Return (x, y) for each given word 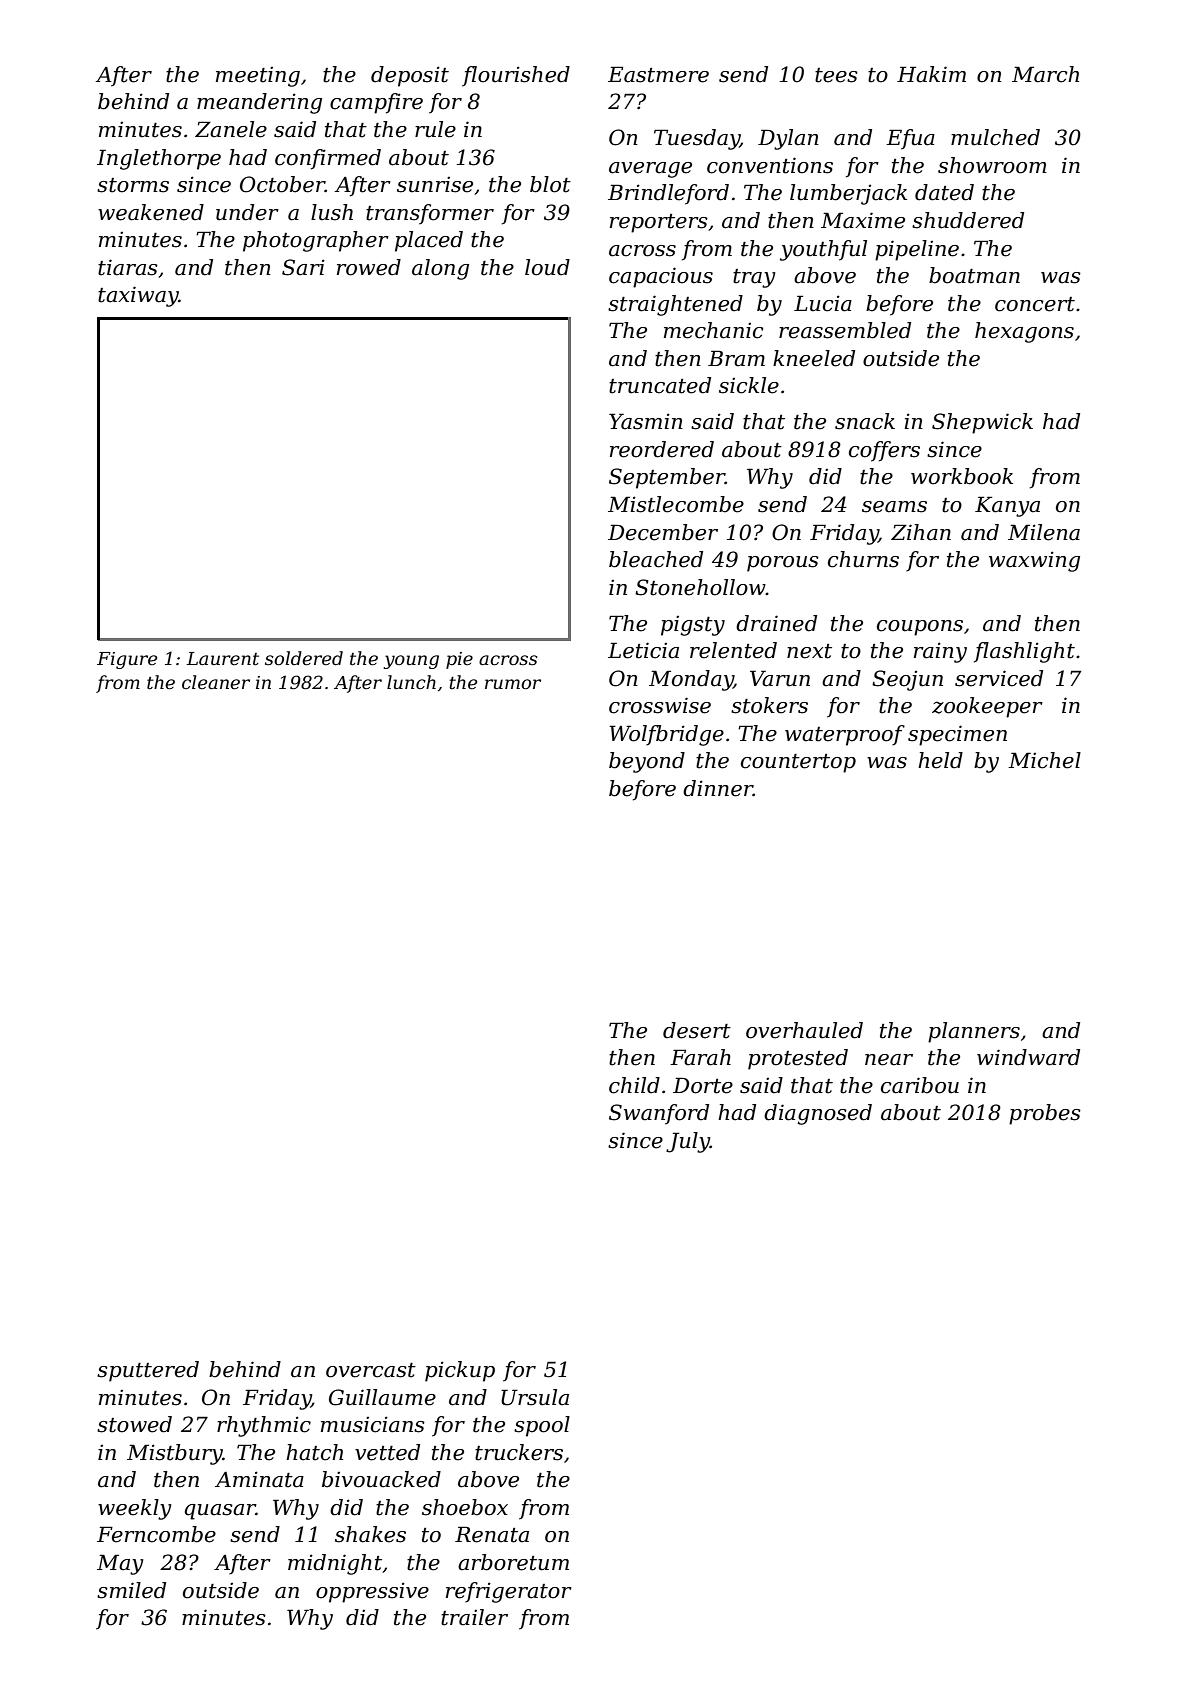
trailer (474, 1617)
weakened (151, 212)
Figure (127, 660)
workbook (962, 476)
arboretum (513, 1562)
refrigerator (509, 1592)
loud (547, 267)
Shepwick (982, 423)
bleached (656, 559)
